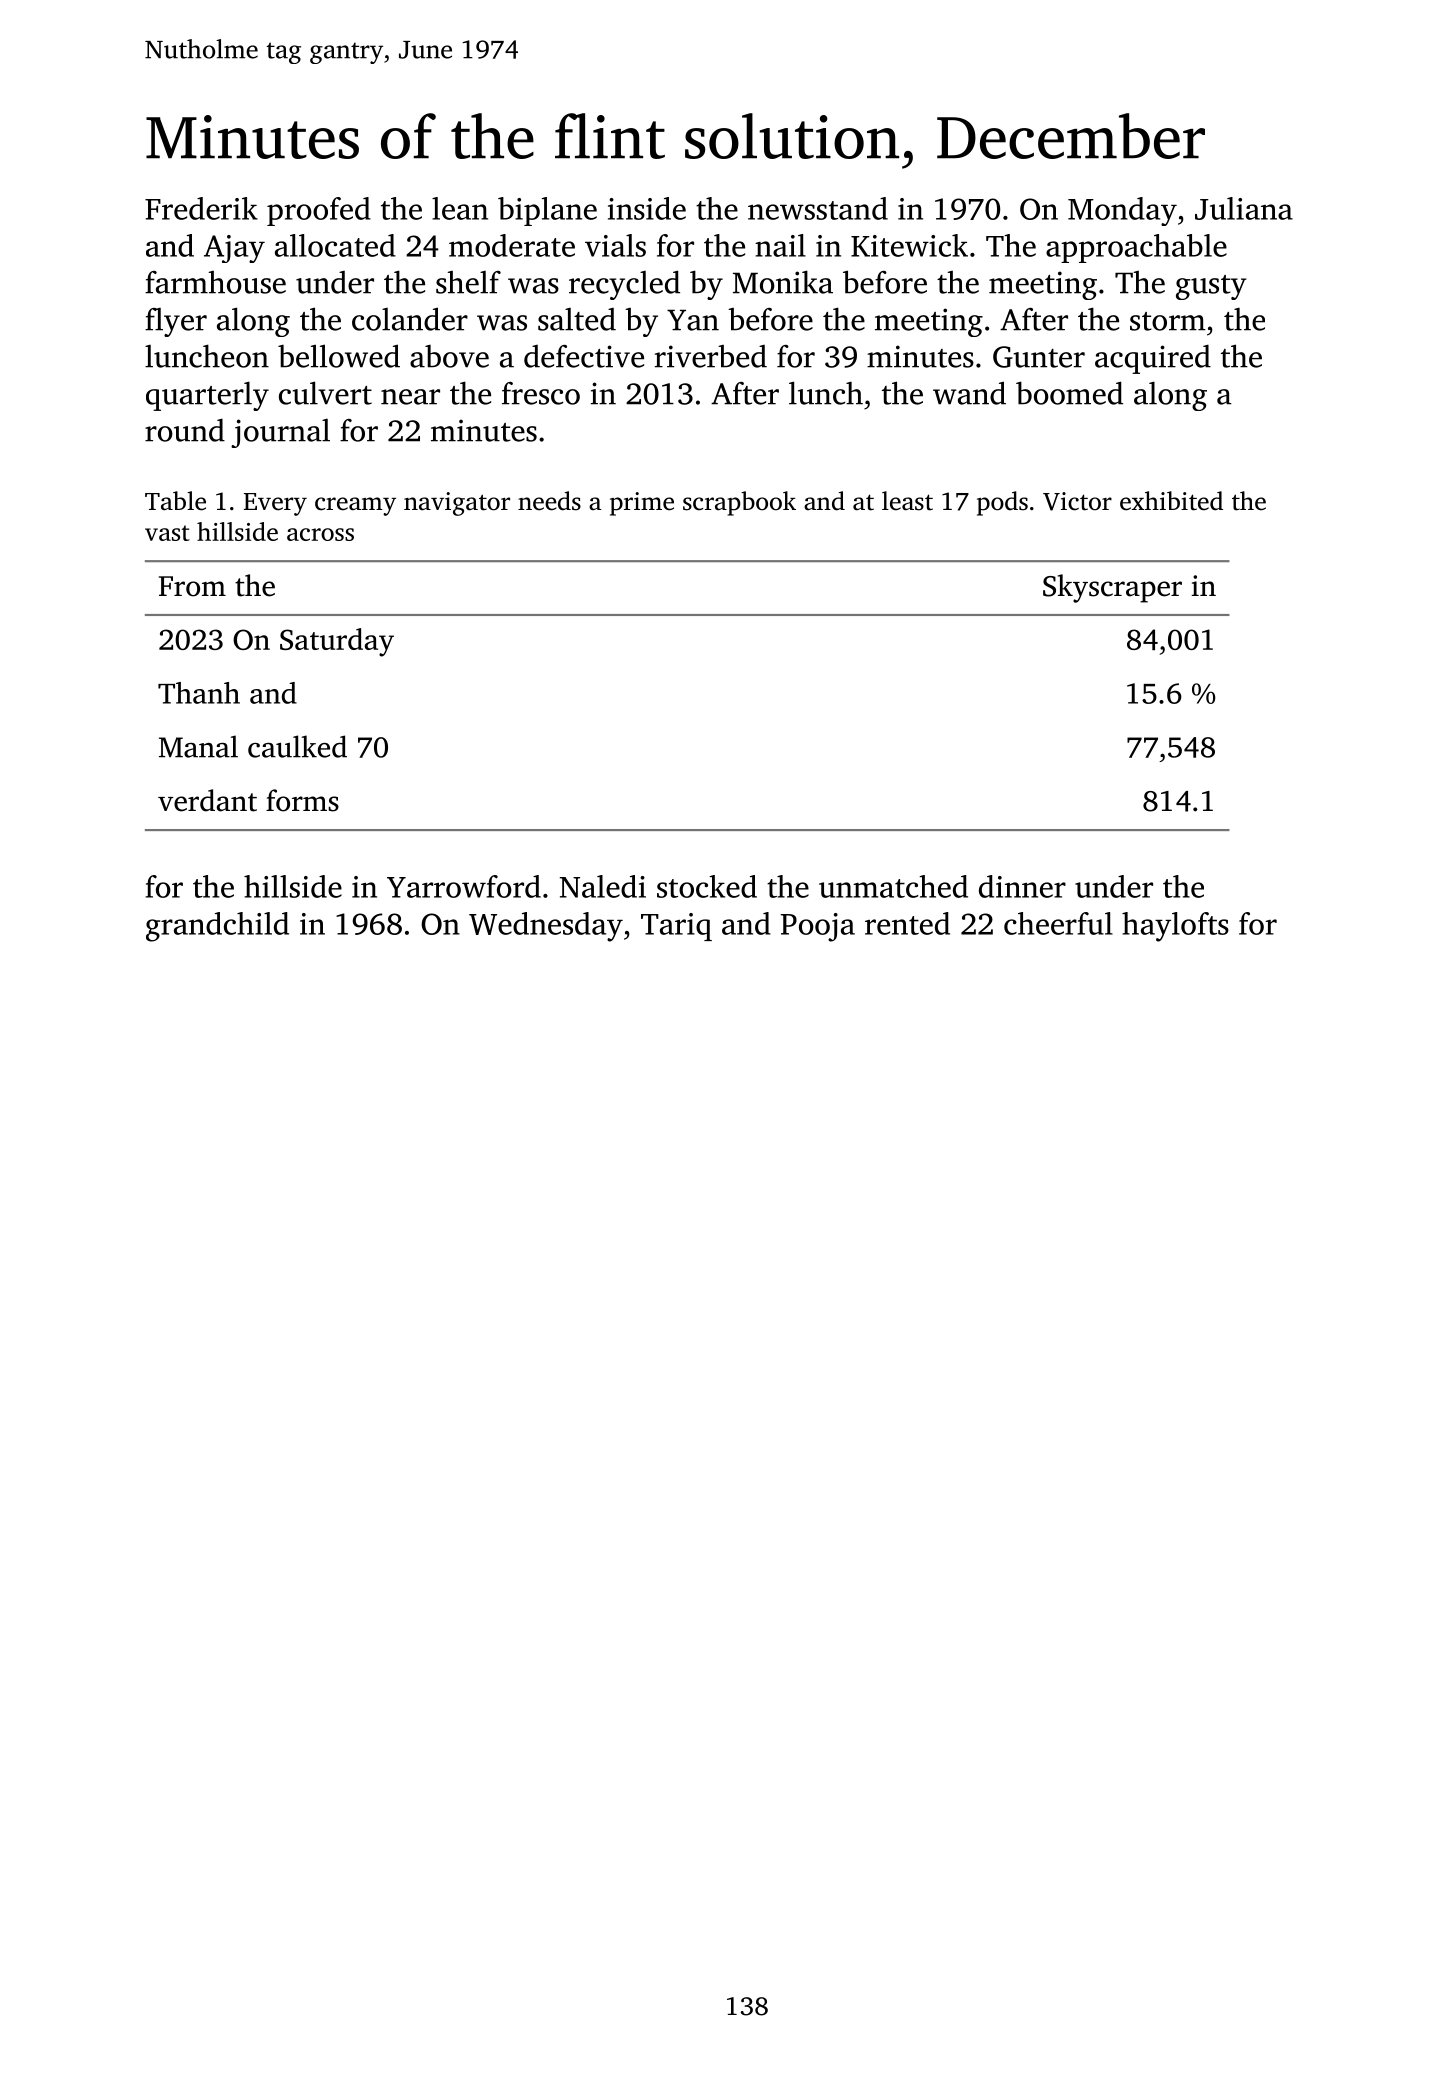 This screenshot has height=2100, width=1450. I want to click on verdant, so click(207, 800).
